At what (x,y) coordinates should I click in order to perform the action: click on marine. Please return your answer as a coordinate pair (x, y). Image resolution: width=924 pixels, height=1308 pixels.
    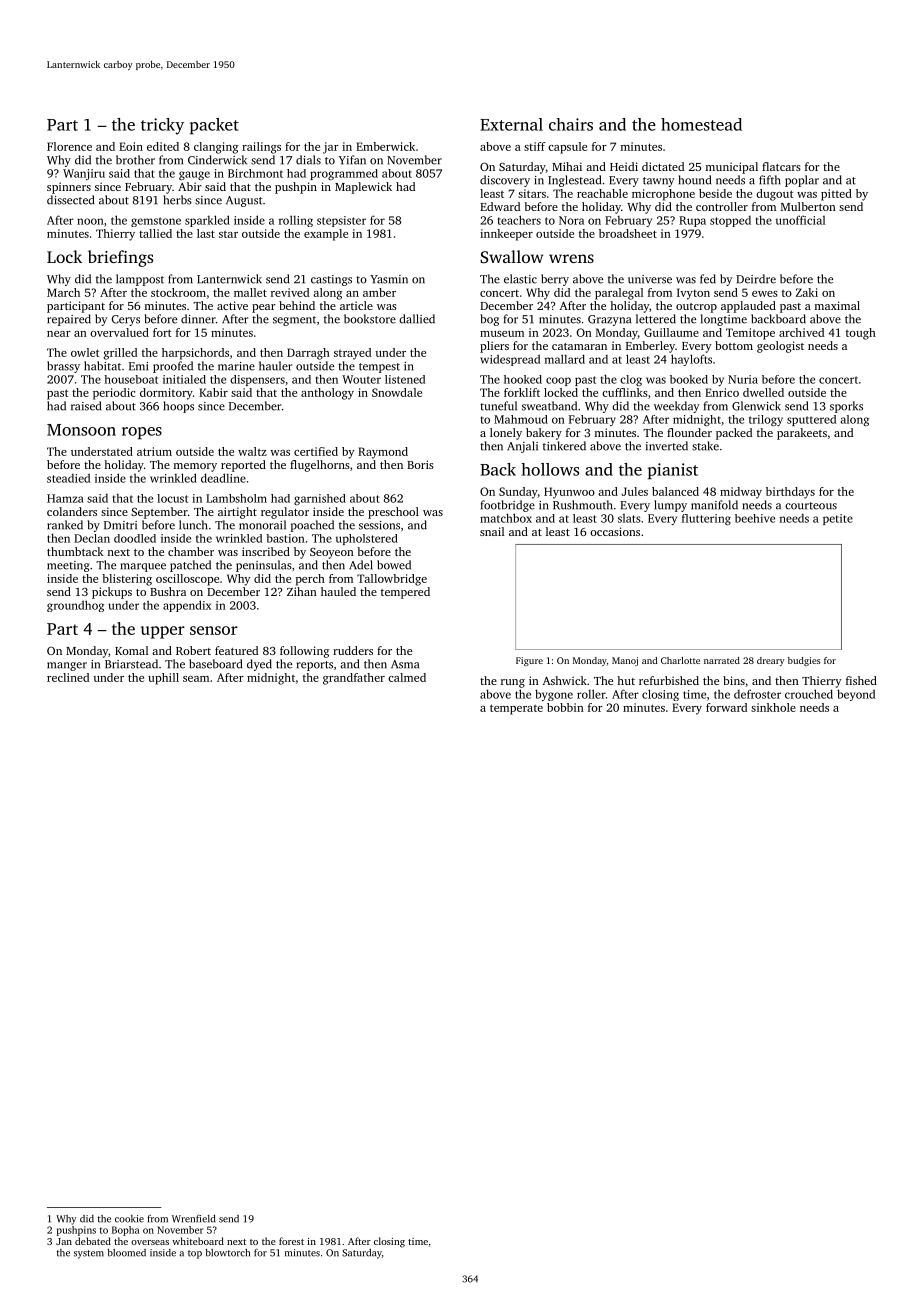
    Looking at the image, I should click on (236, 366).
